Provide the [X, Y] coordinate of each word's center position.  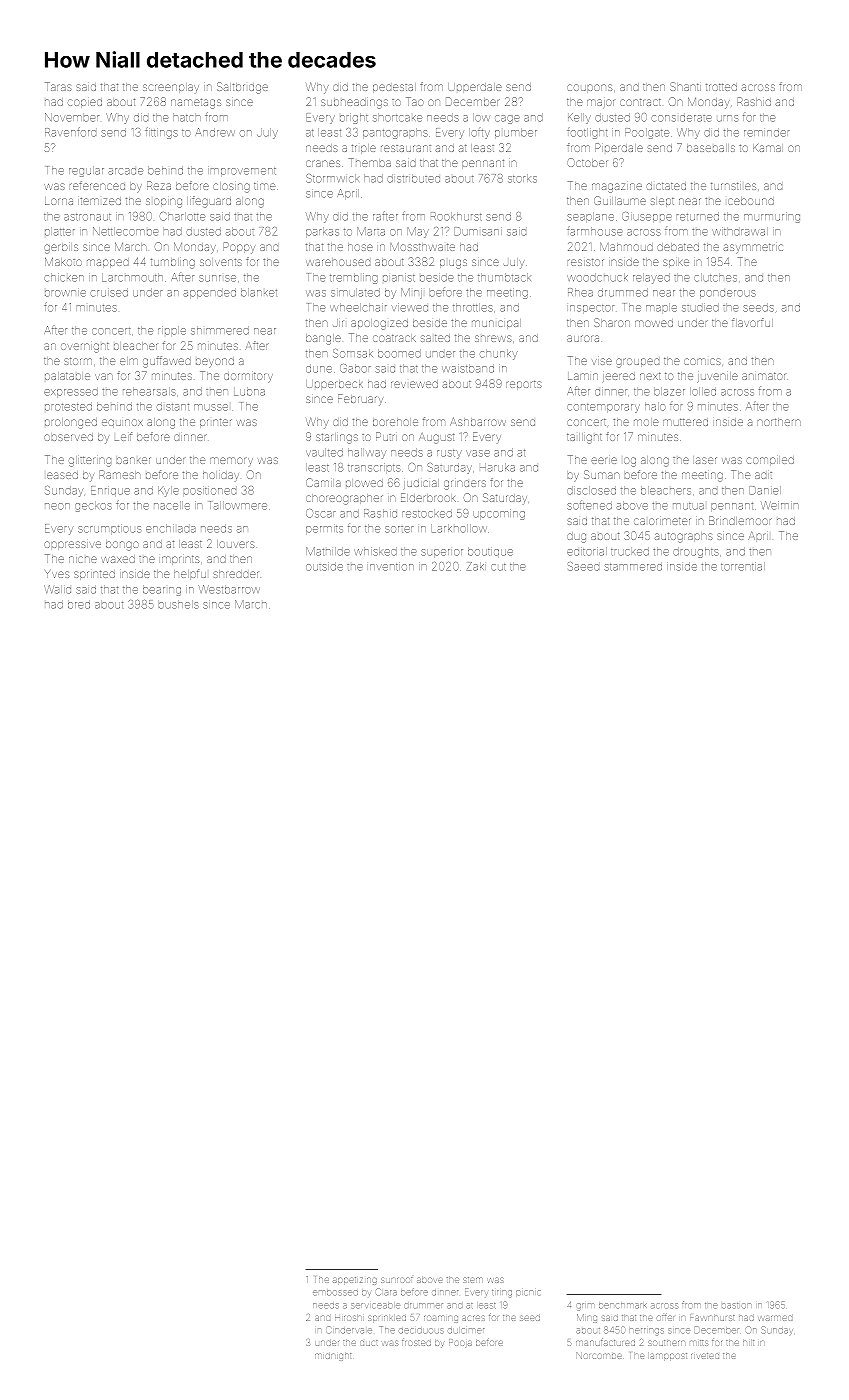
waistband [468, 368]
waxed [118, 559]
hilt [748, 1343]
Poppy [239, 248]
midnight [333, 1357]
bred [79, 604]
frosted [416, 1343]
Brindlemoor [740, 520]
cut [498, 567]
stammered [633, 566]
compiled [770, 461]
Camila [323, 482]
